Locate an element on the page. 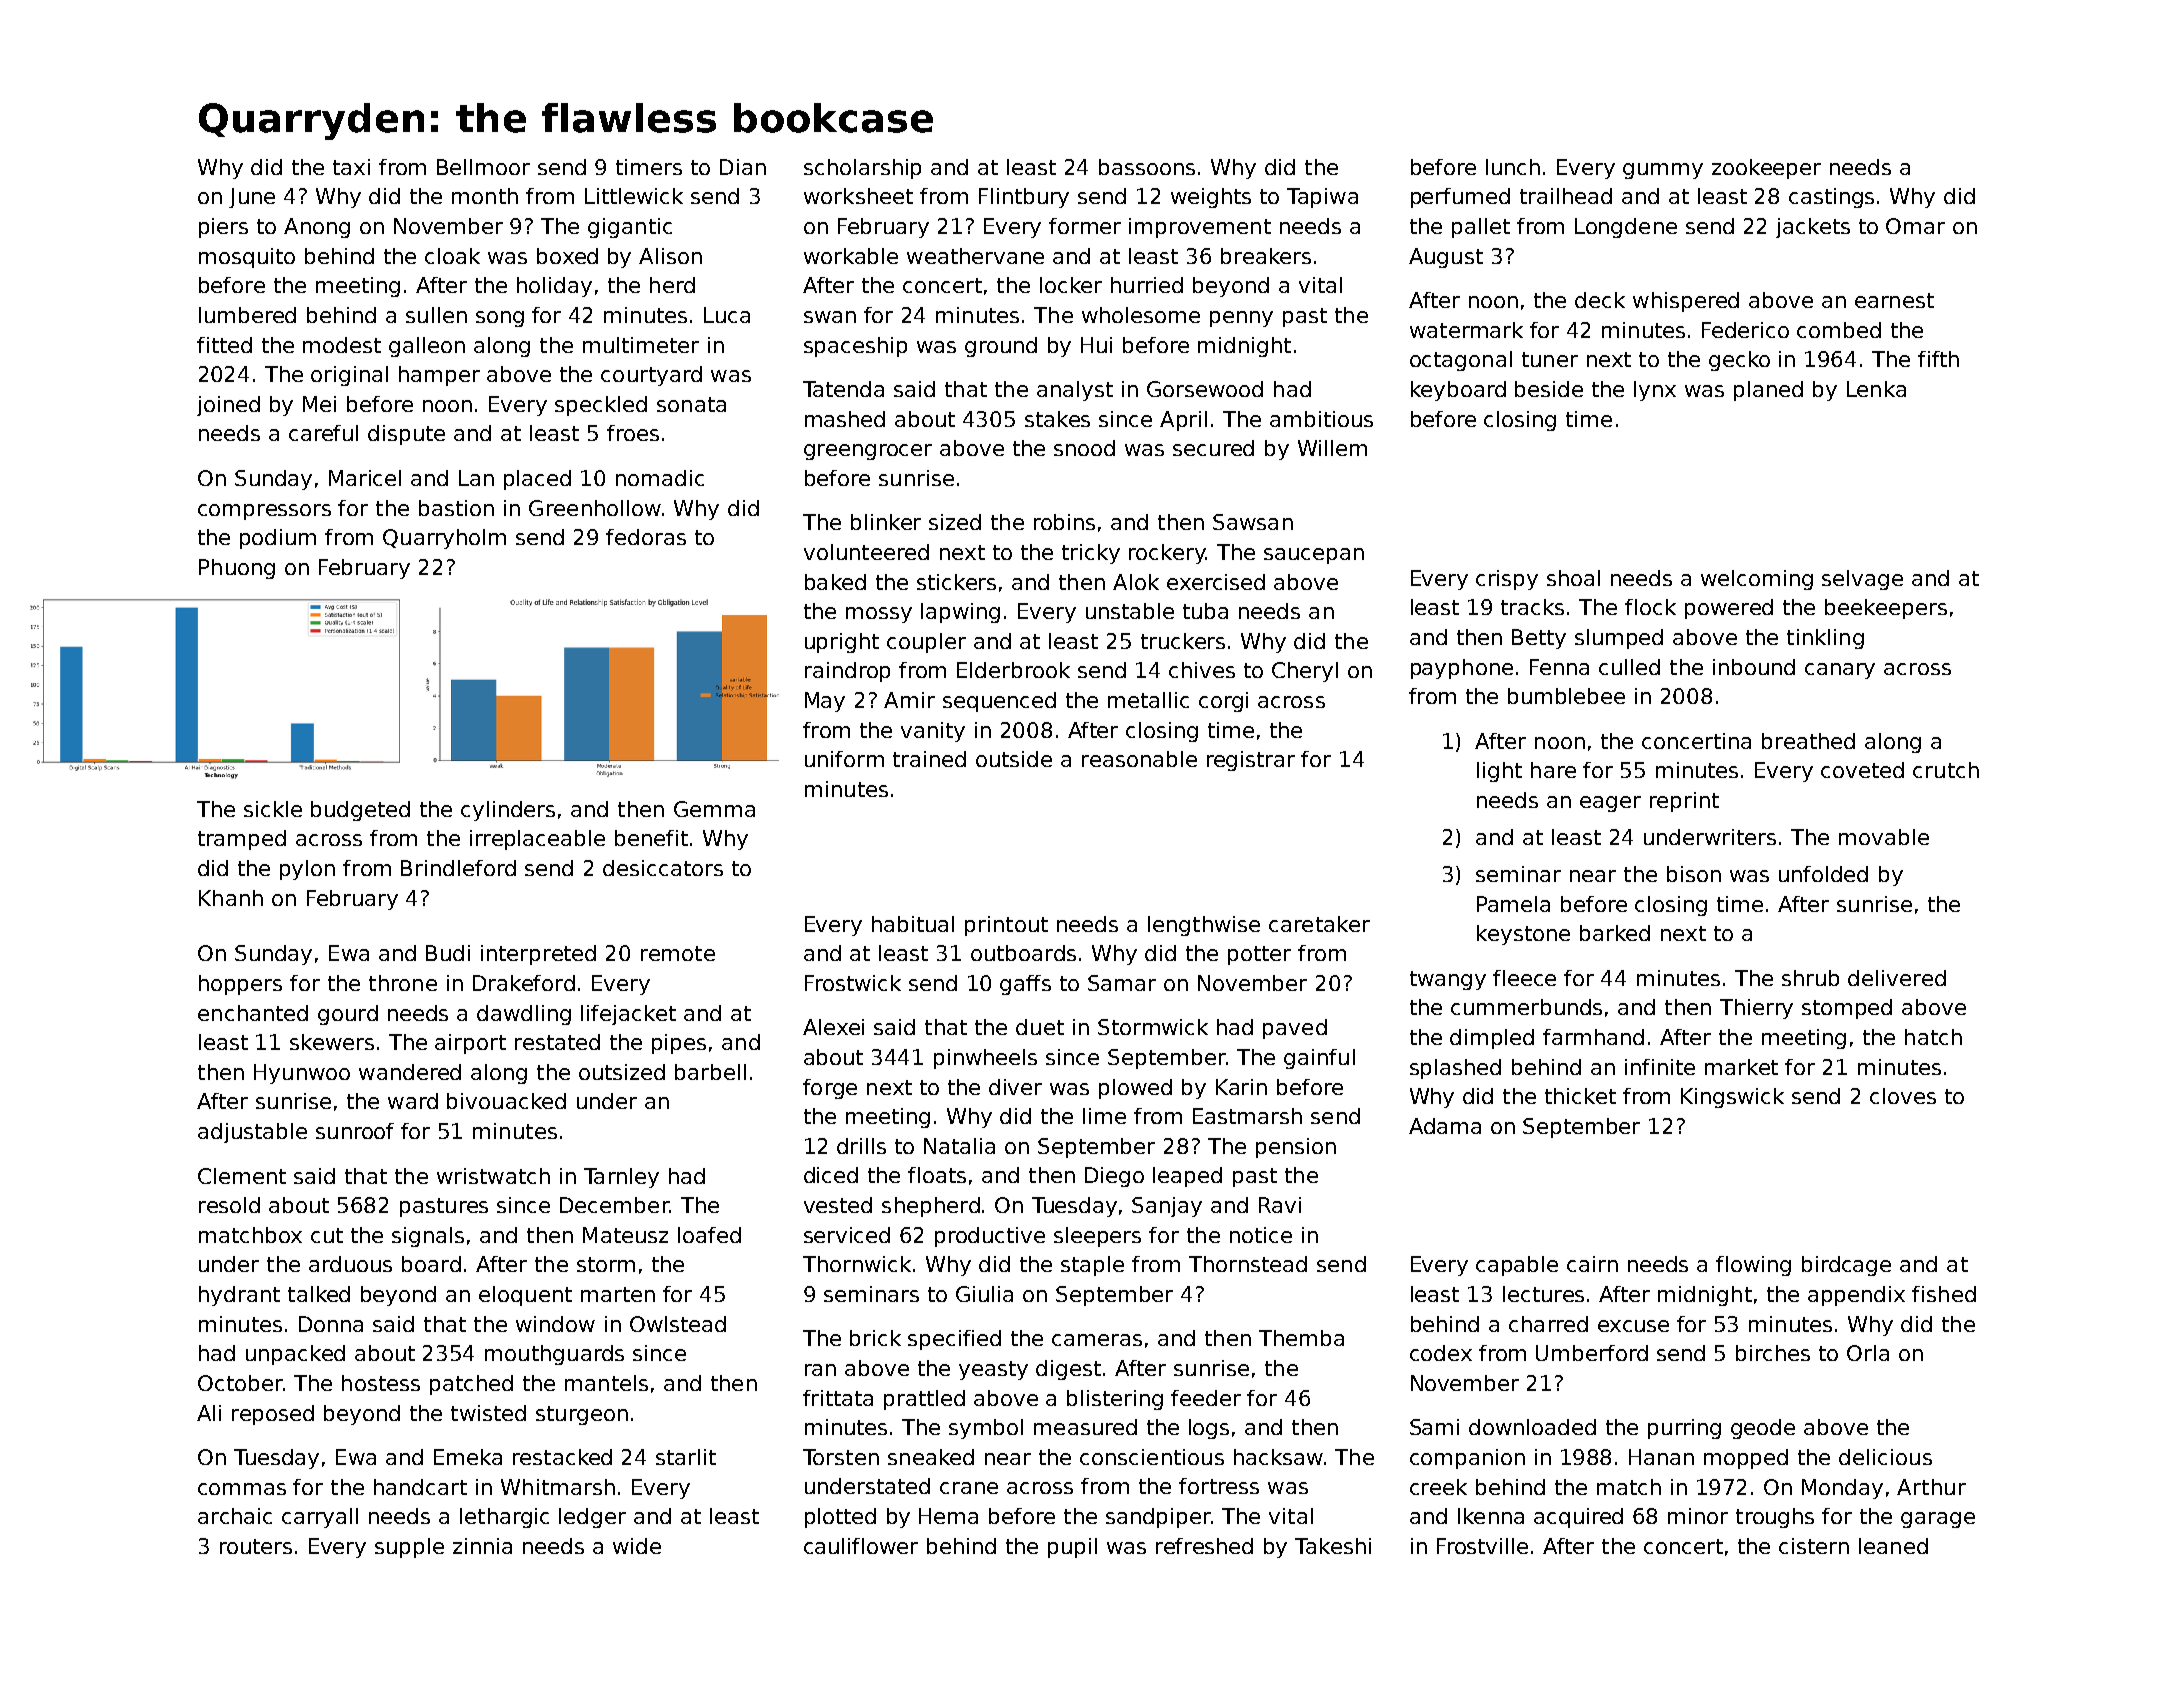  sunroof is located at coordinates (355, 1131).
